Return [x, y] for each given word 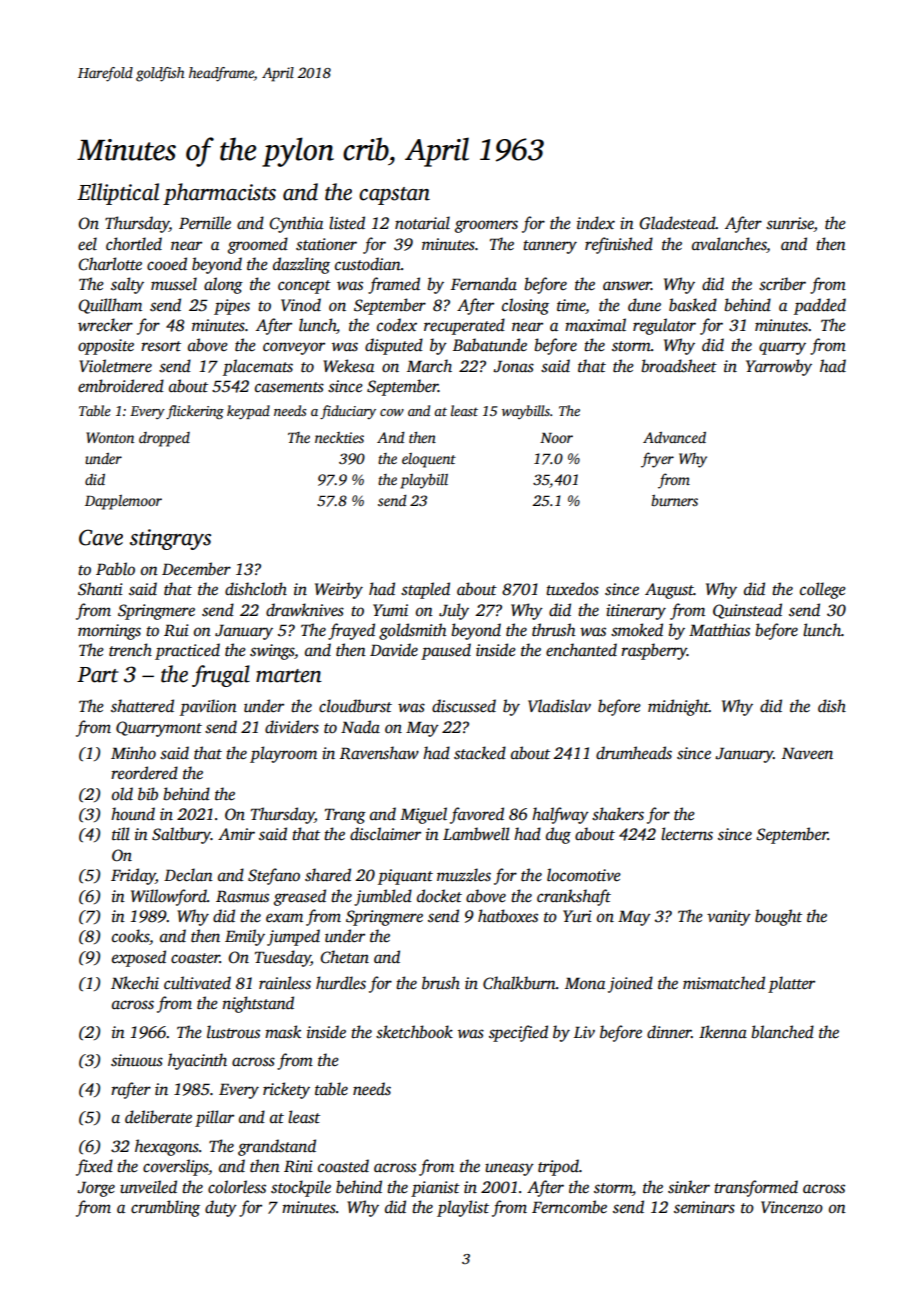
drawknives [305, 610]
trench [130, 650]
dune [644, 305]
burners [674, 500]
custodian [368, 264]
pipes [232, 307]
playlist [463, 1208]
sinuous [137, 1060]
